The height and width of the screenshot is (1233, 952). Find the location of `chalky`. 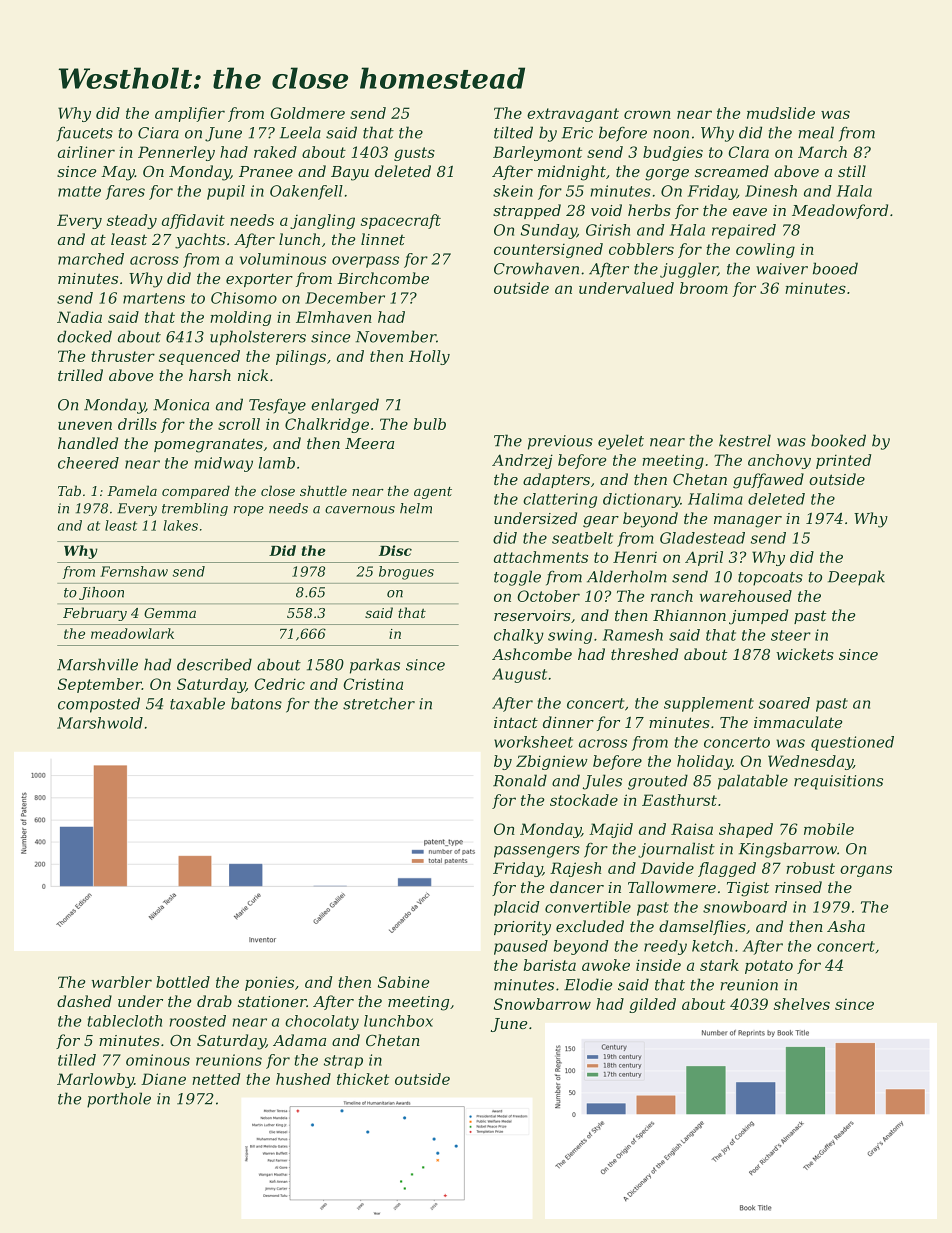

chalky is located at coordinates (519, 636).
